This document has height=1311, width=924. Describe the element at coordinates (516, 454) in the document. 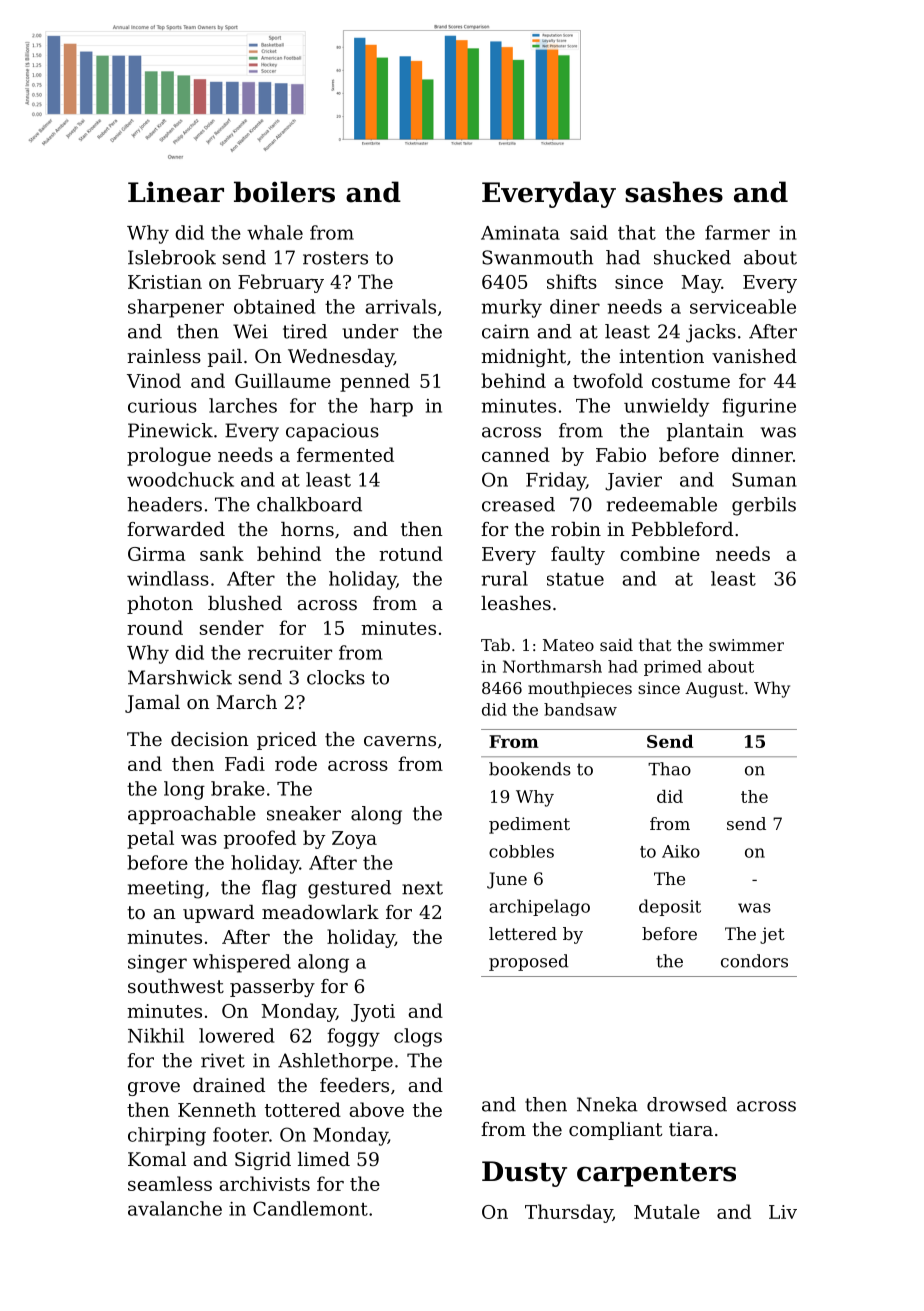

I see `canned` at that location.
